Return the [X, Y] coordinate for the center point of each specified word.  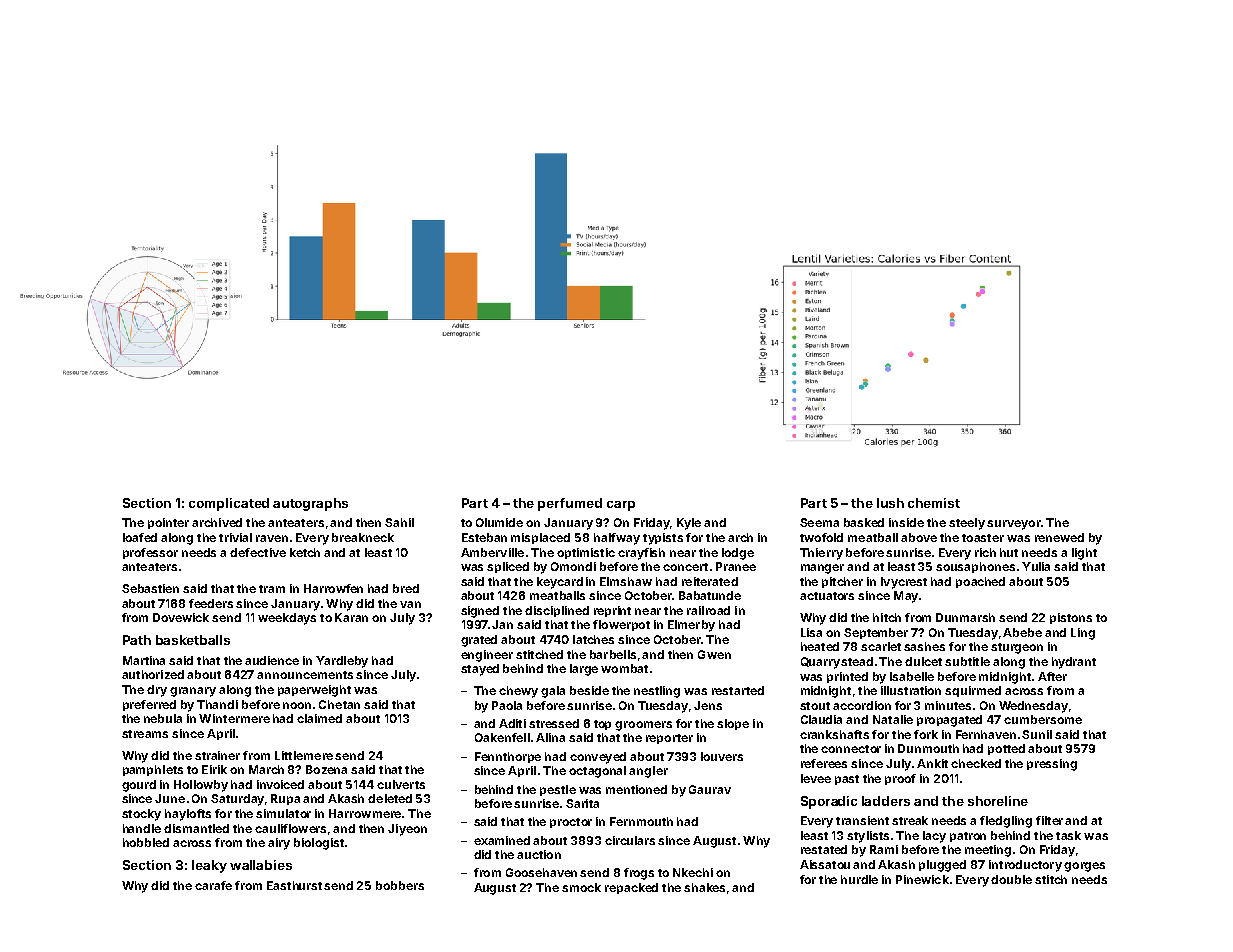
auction [539, 854]
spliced [508, 567]
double [1011, 879]
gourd [139, 786]
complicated [229, 504]
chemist [934, 503]
